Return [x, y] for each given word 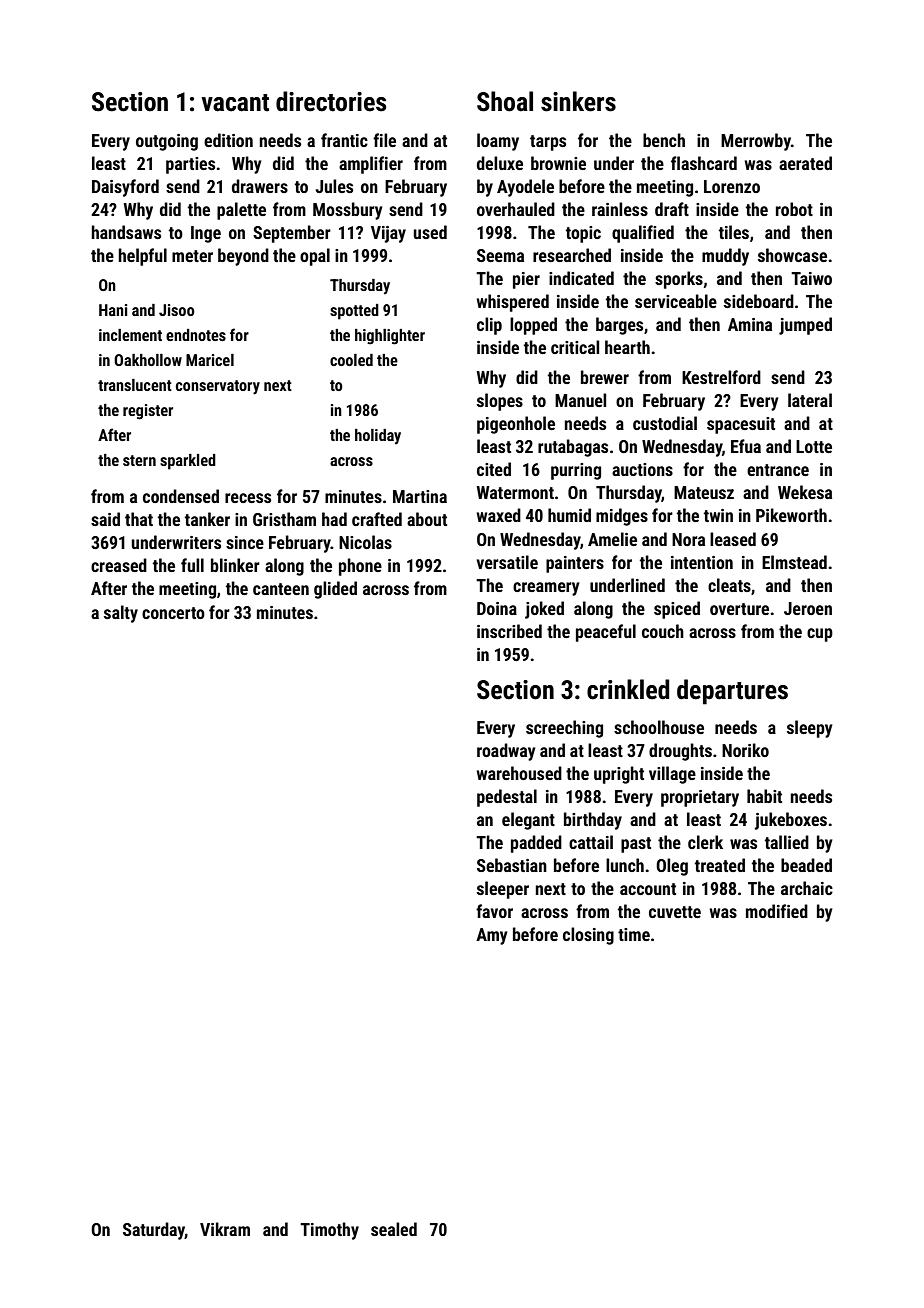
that [139, 519]
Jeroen [808, 608]
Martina [420, 496]
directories [331, 101]
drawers [260, 186]
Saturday [154, 1231]
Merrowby [756, 142]
